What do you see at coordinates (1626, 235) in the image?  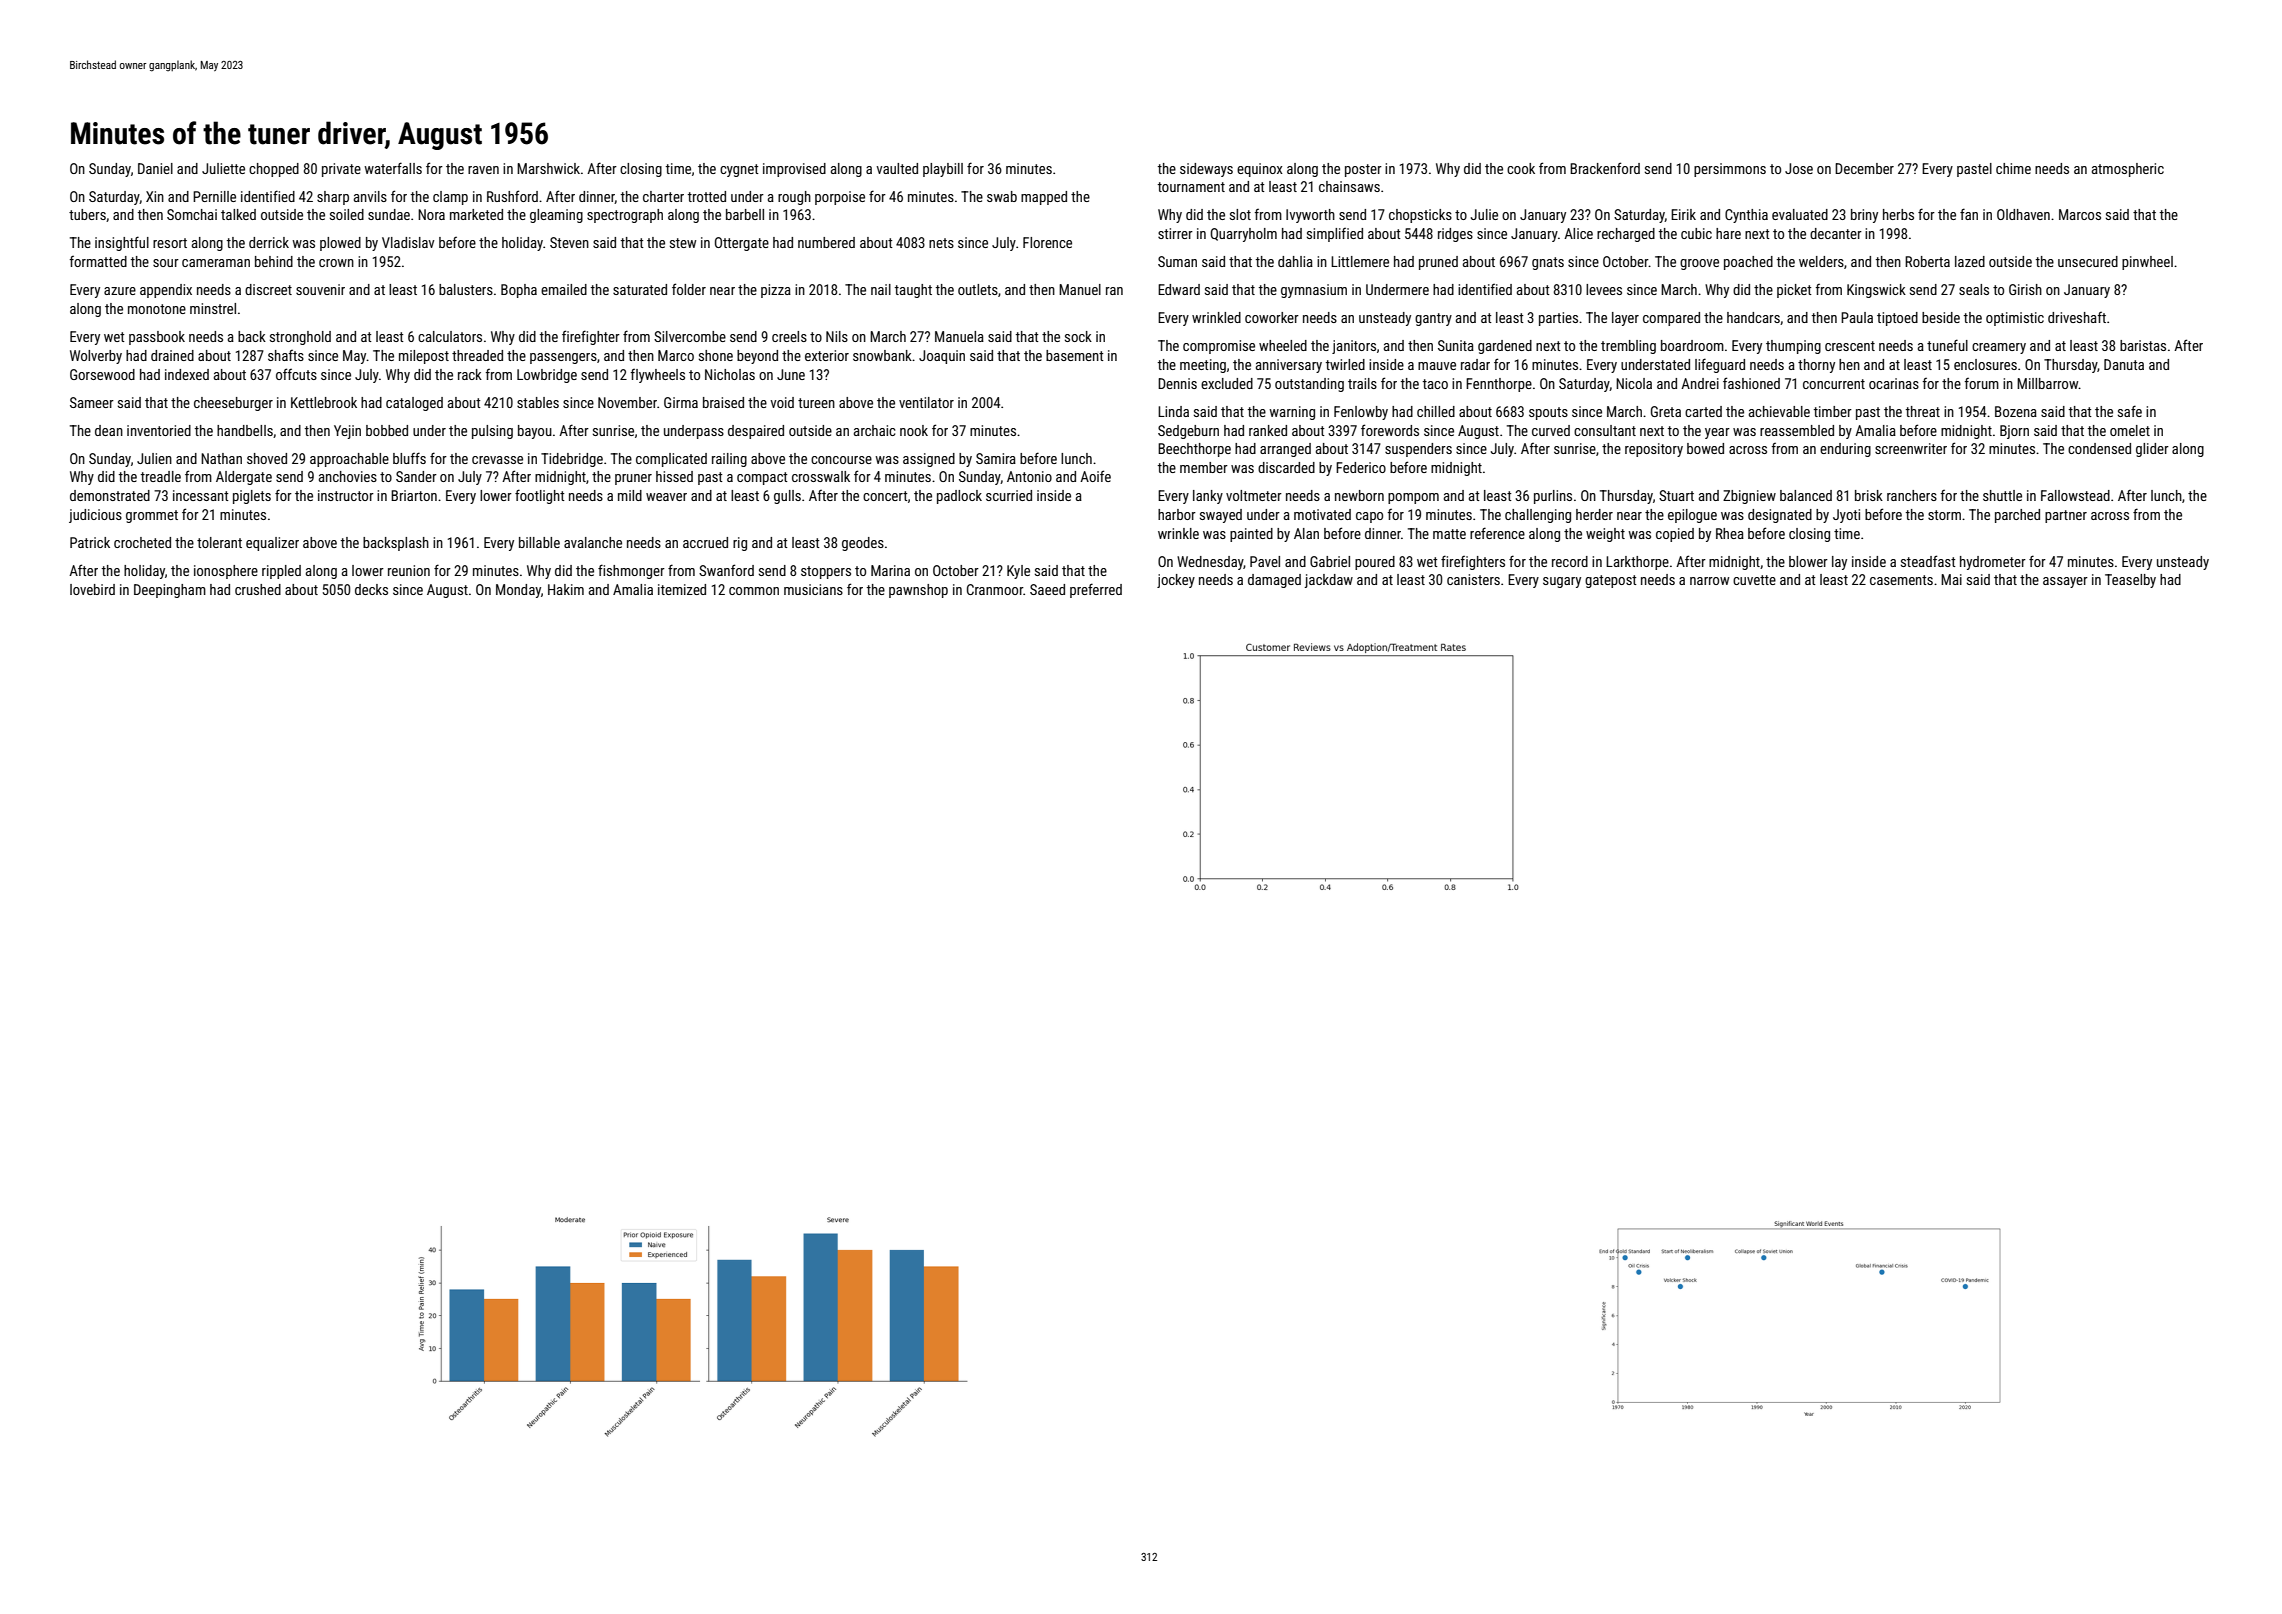 I see `recharged` at bounding box center [1626, 235].
